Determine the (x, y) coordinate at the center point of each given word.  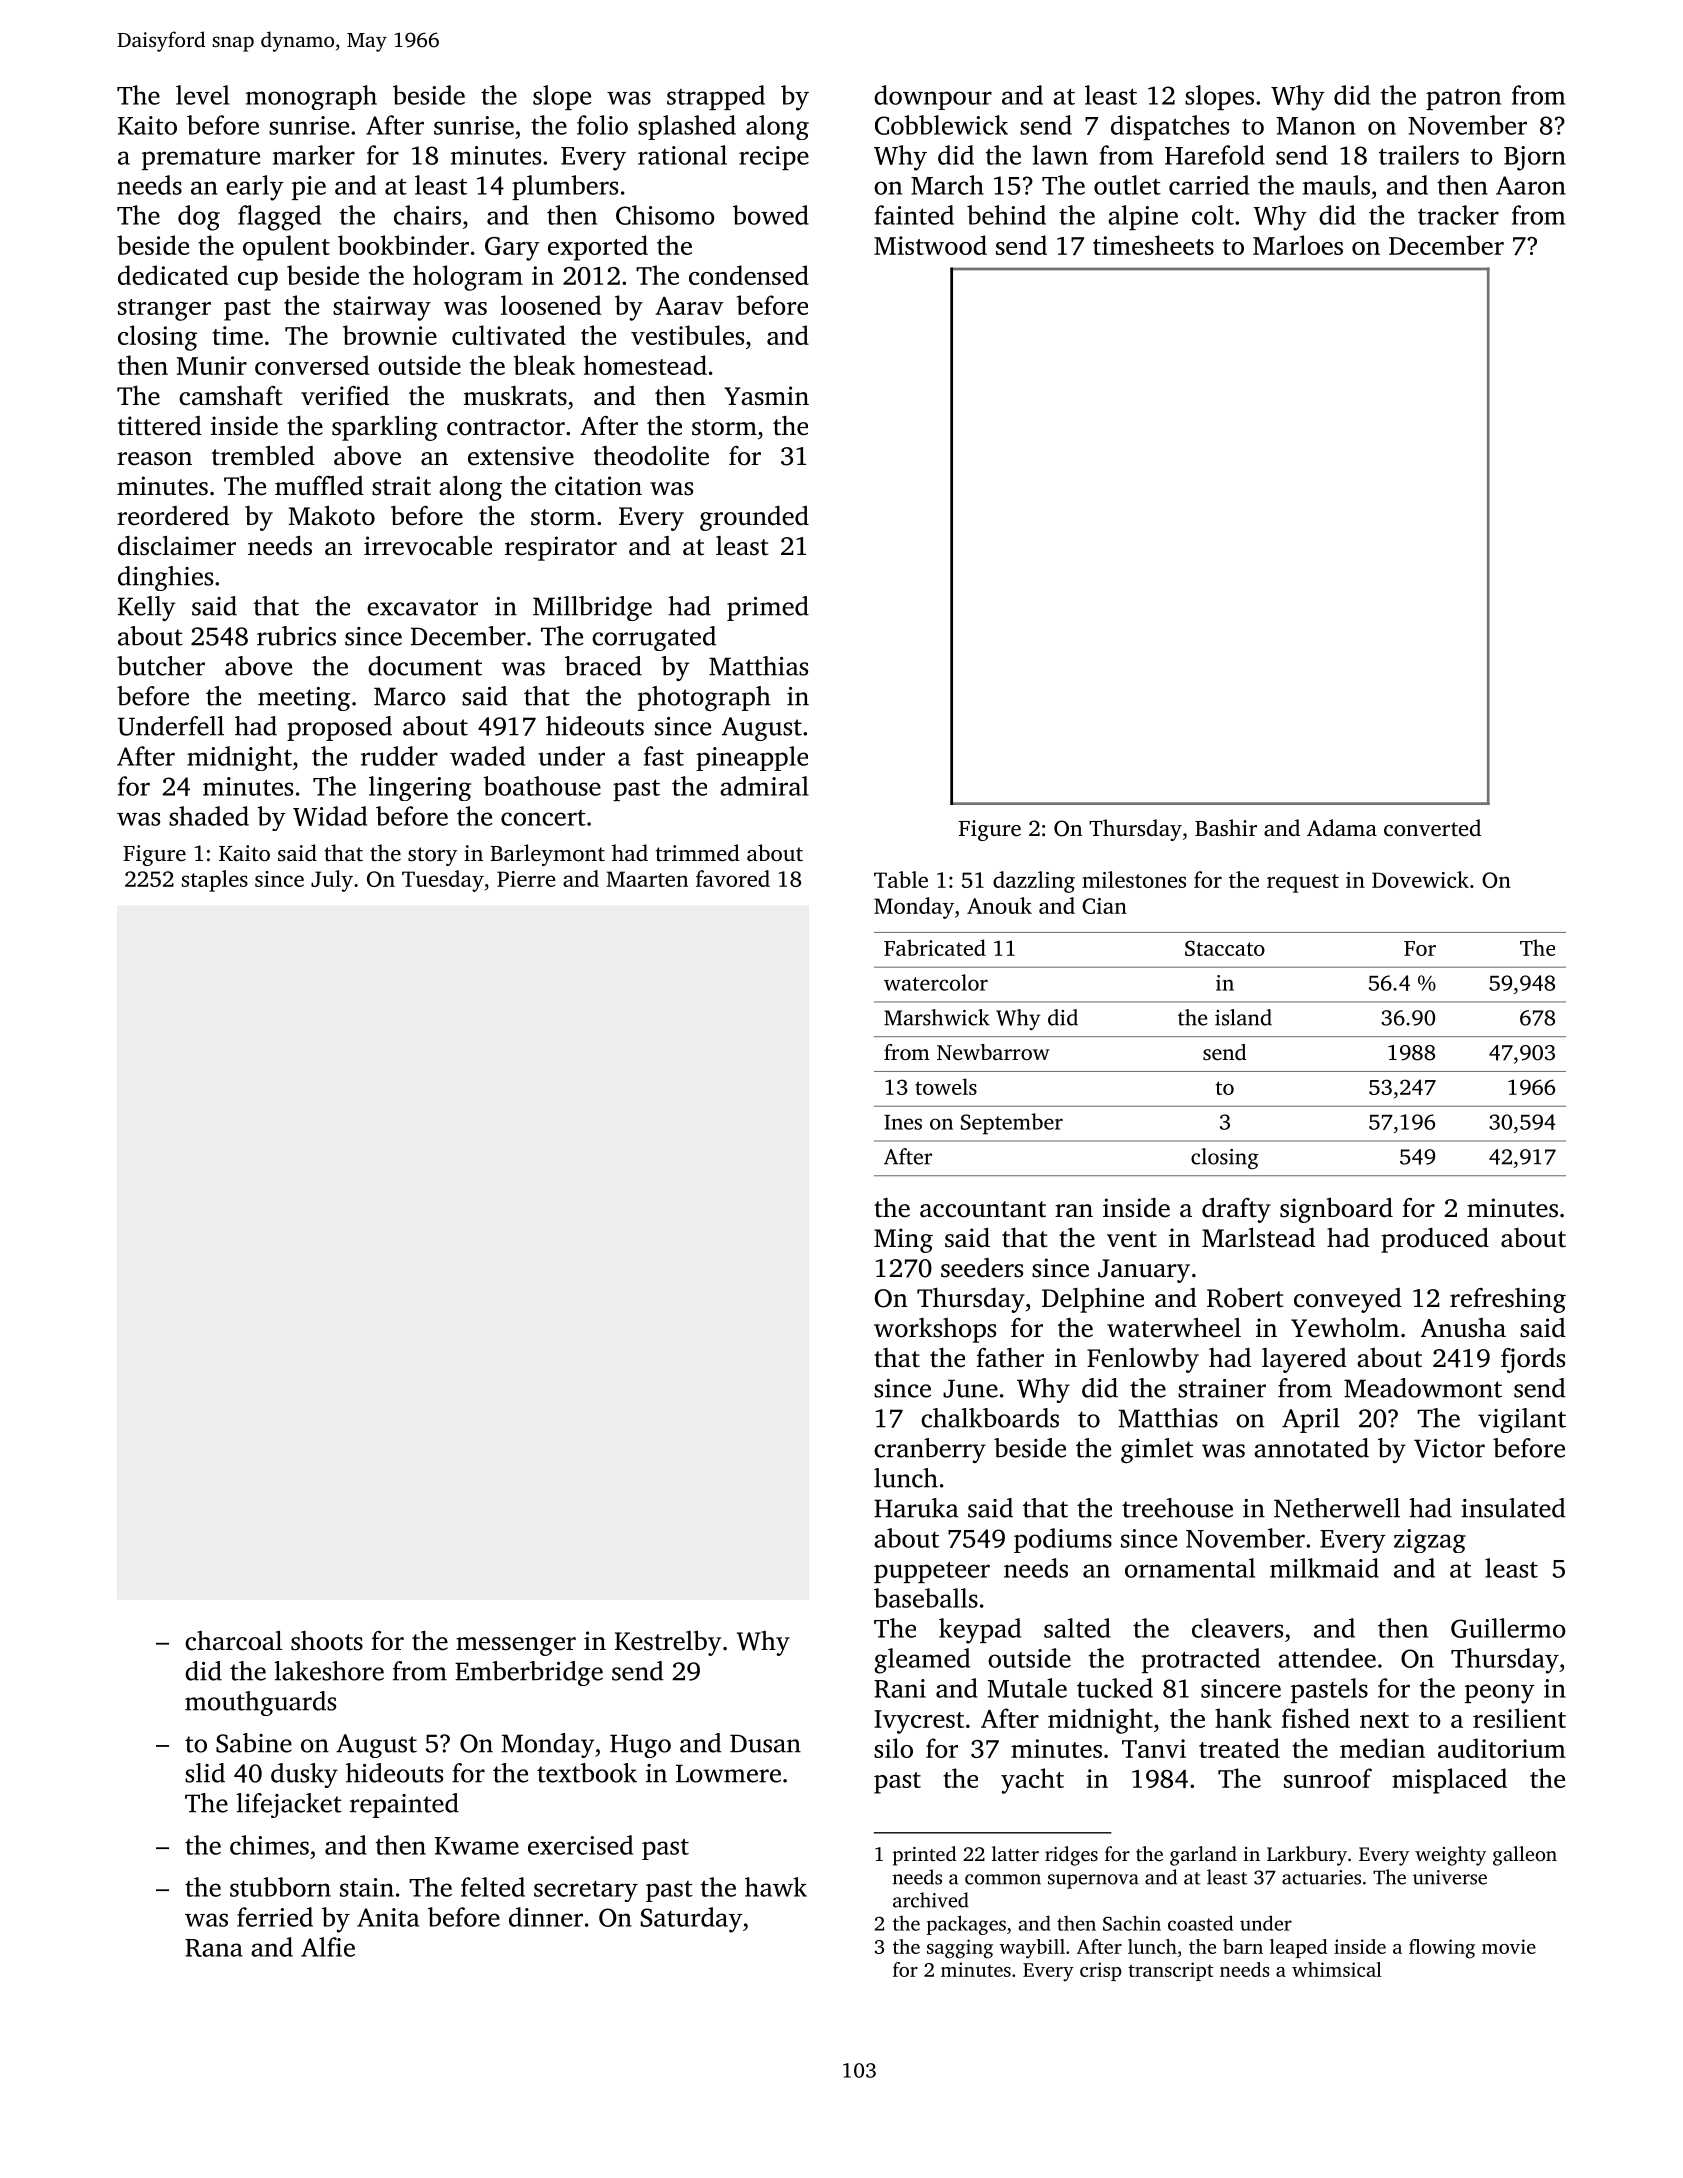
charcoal (233, 1641)
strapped (716, 97)
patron (1463, 99)
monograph (311, 97)
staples (215, 881)
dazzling (1034, 882)
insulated (1513, 1508)
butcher (161, 666)
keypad (980, 1631)
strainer (1222, 1388)
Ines (903, 1122)
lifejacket (289, 1805)
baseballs (926, 1598)
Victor (1449, 1448)
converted (1432, 828)
